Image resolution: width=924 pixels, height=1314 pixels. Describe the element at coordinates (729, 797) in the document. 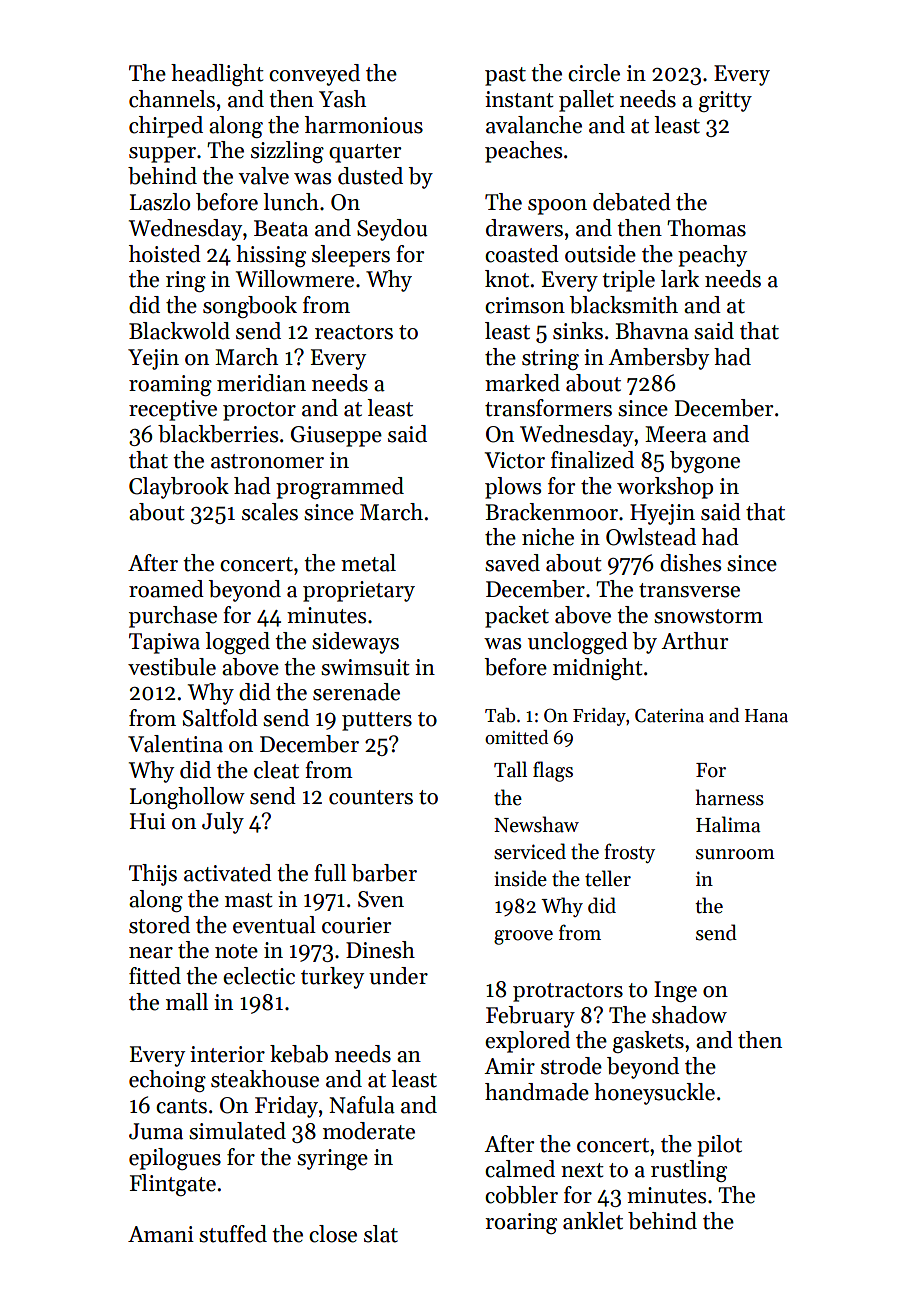

I see `harness` at that location.
